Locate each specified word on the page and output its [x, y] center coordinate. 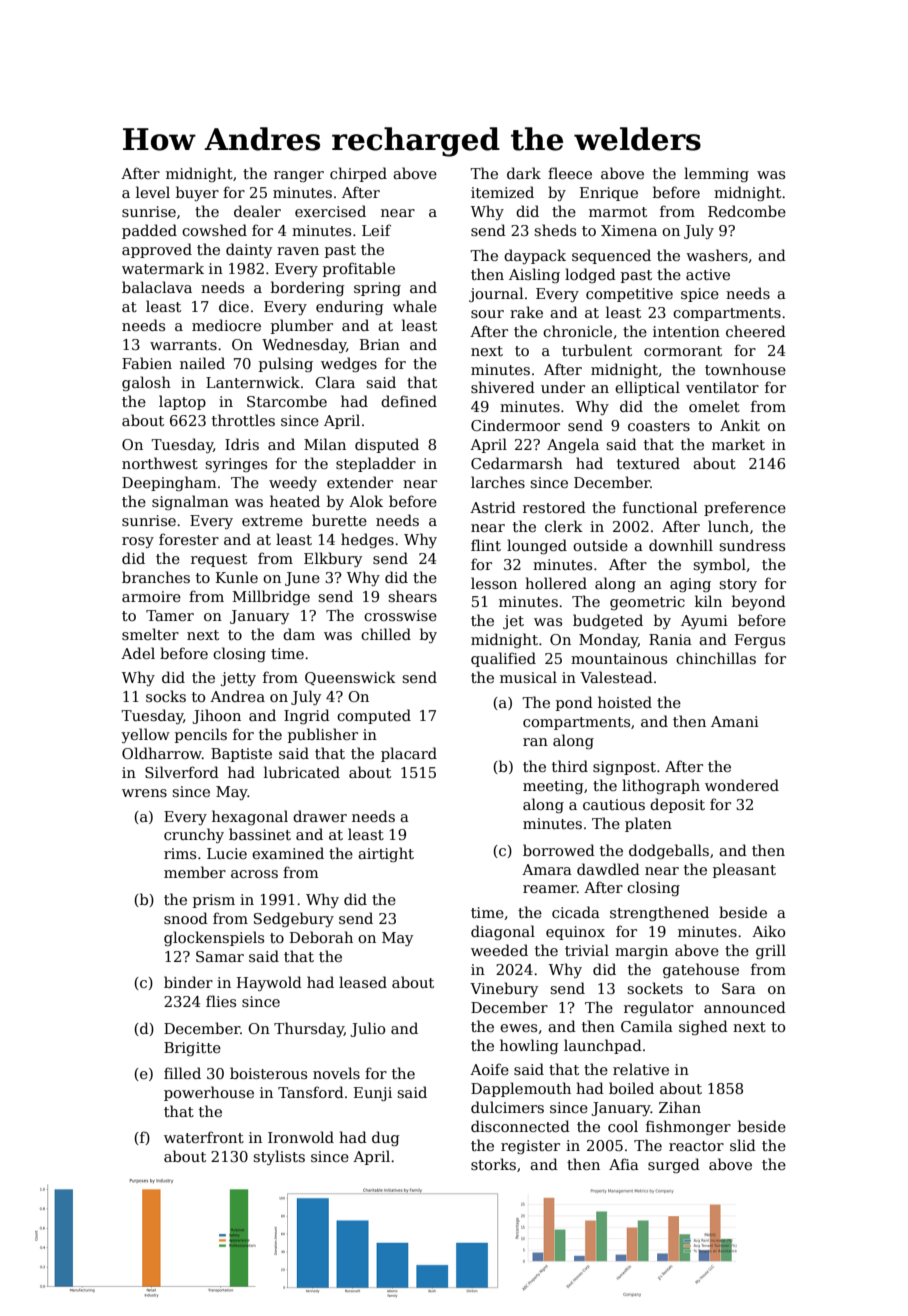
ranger [299, 176]
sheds [555, 230]
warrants [183, 345]
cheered [756, 331]
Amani [735, 721]
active [708, 274]
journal [496, 294]
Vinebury [504, 989]
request [219, 560]
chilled [386, 634]
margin [641, 952]
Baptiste [241, 755]
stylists [279, 1157]
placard [409, 754]
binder [188, 982]
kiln [708, 601]
